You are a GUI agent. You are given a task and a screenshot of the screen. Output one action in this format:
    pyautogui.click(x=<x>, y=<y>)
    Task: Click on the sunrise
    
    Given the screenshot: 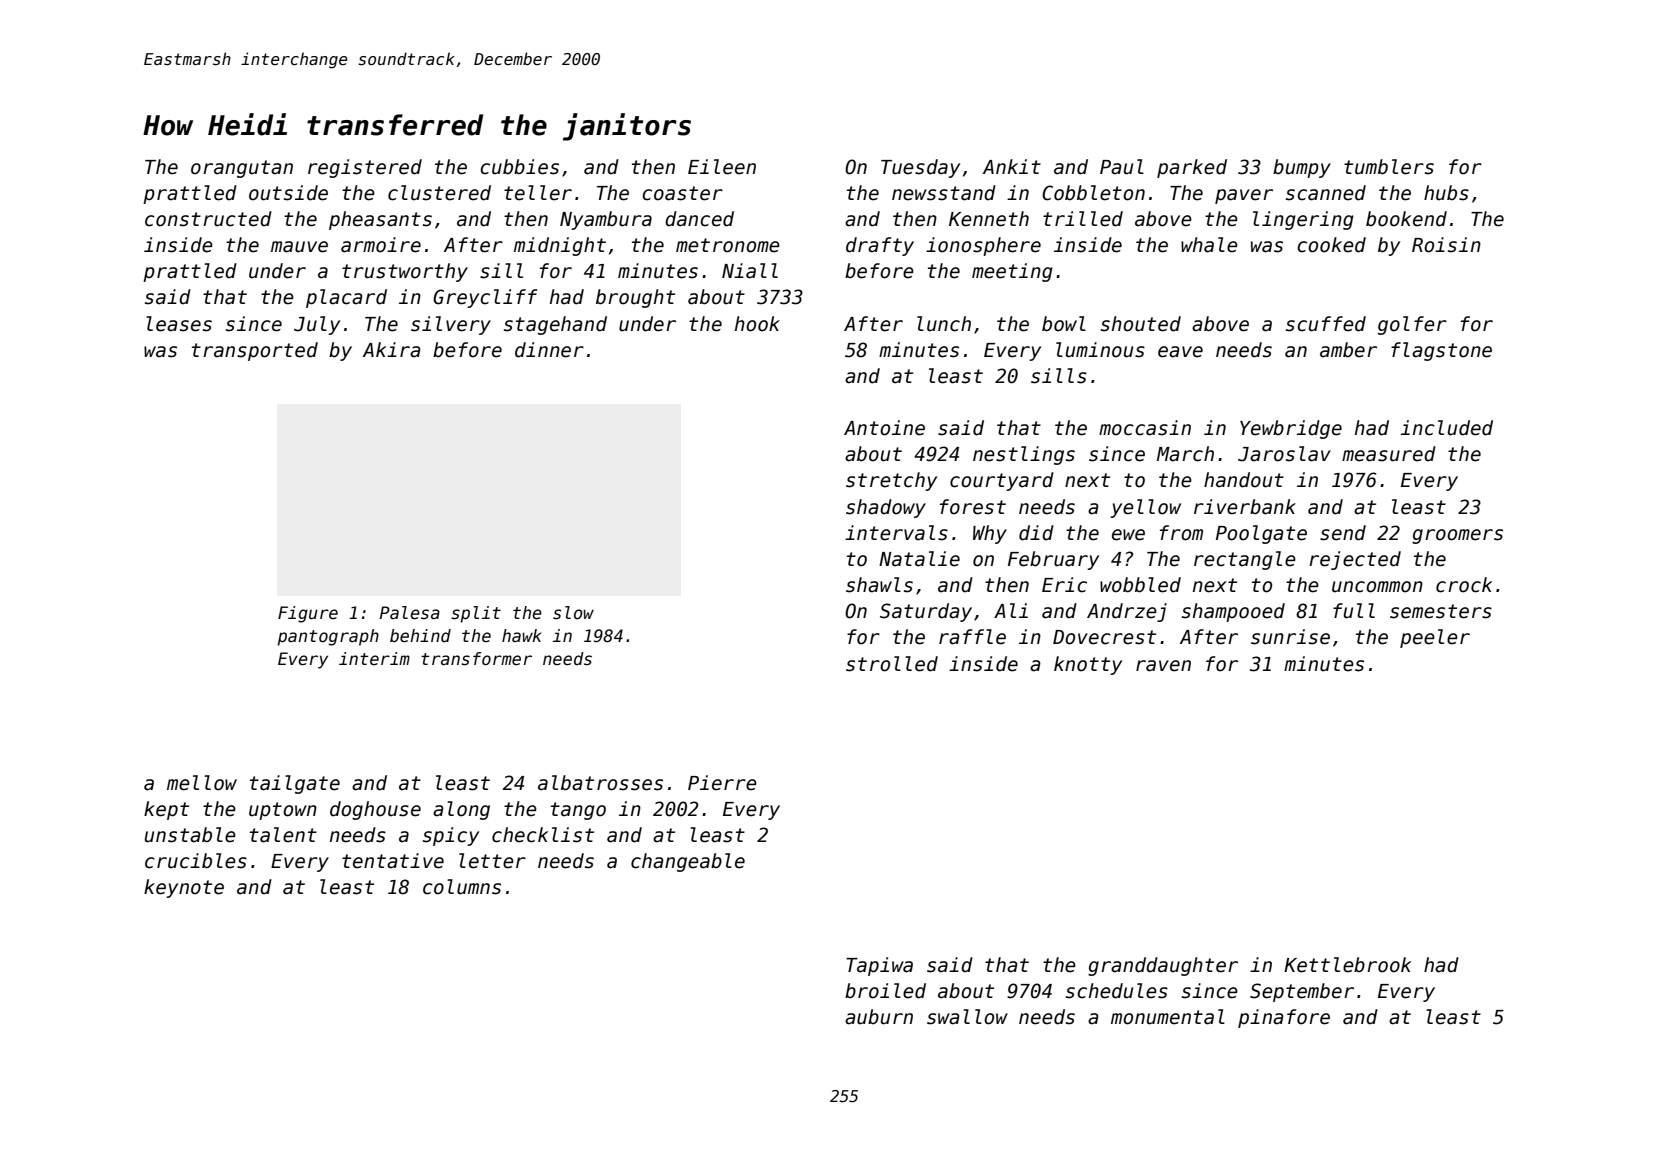 What is the action you would take?
    pyautogui.click(x=1290, y=637)
